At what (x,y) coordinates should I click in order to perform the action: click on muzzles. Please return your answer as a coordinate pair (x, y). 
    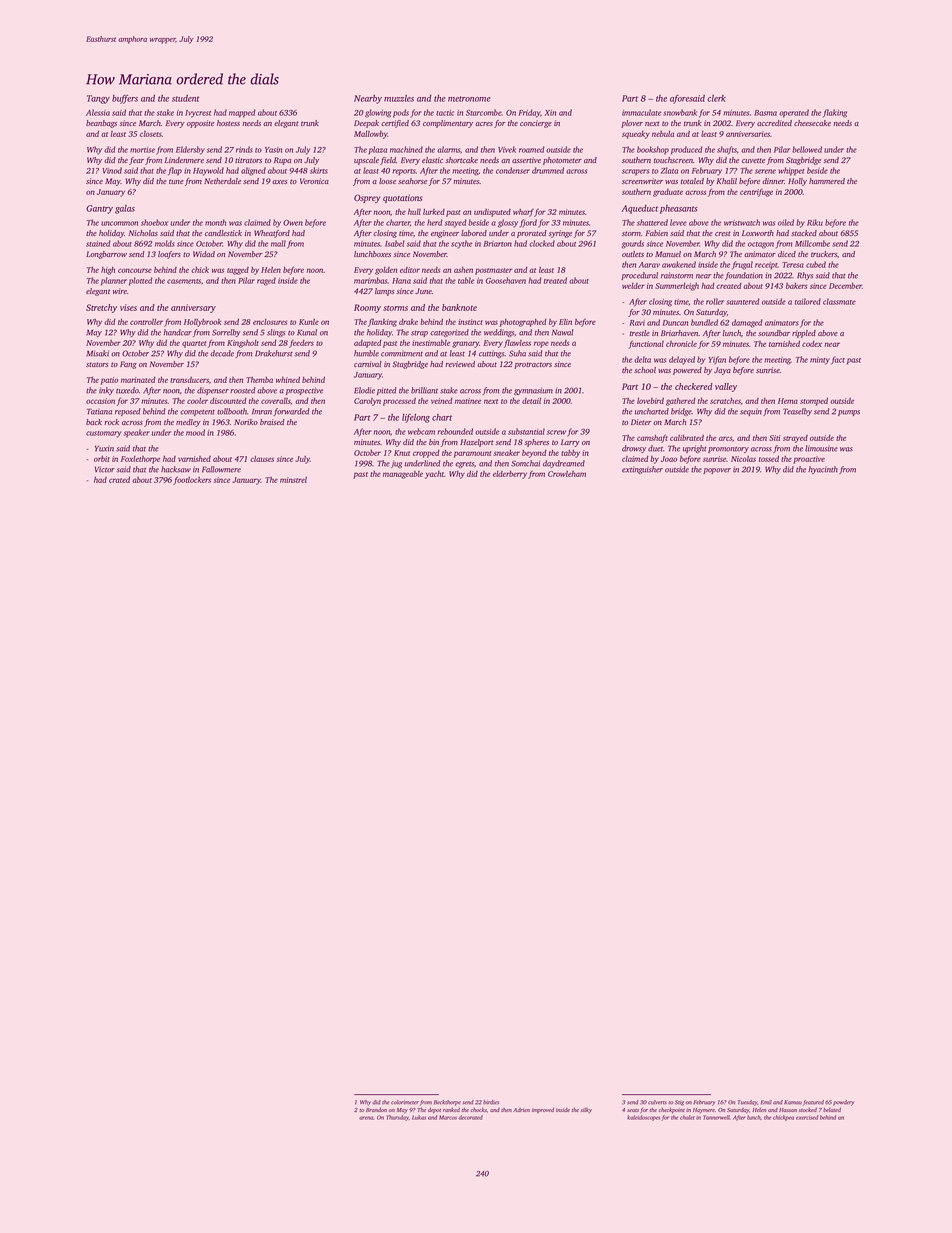
    Looking at the image, I should click on (399, 98).
